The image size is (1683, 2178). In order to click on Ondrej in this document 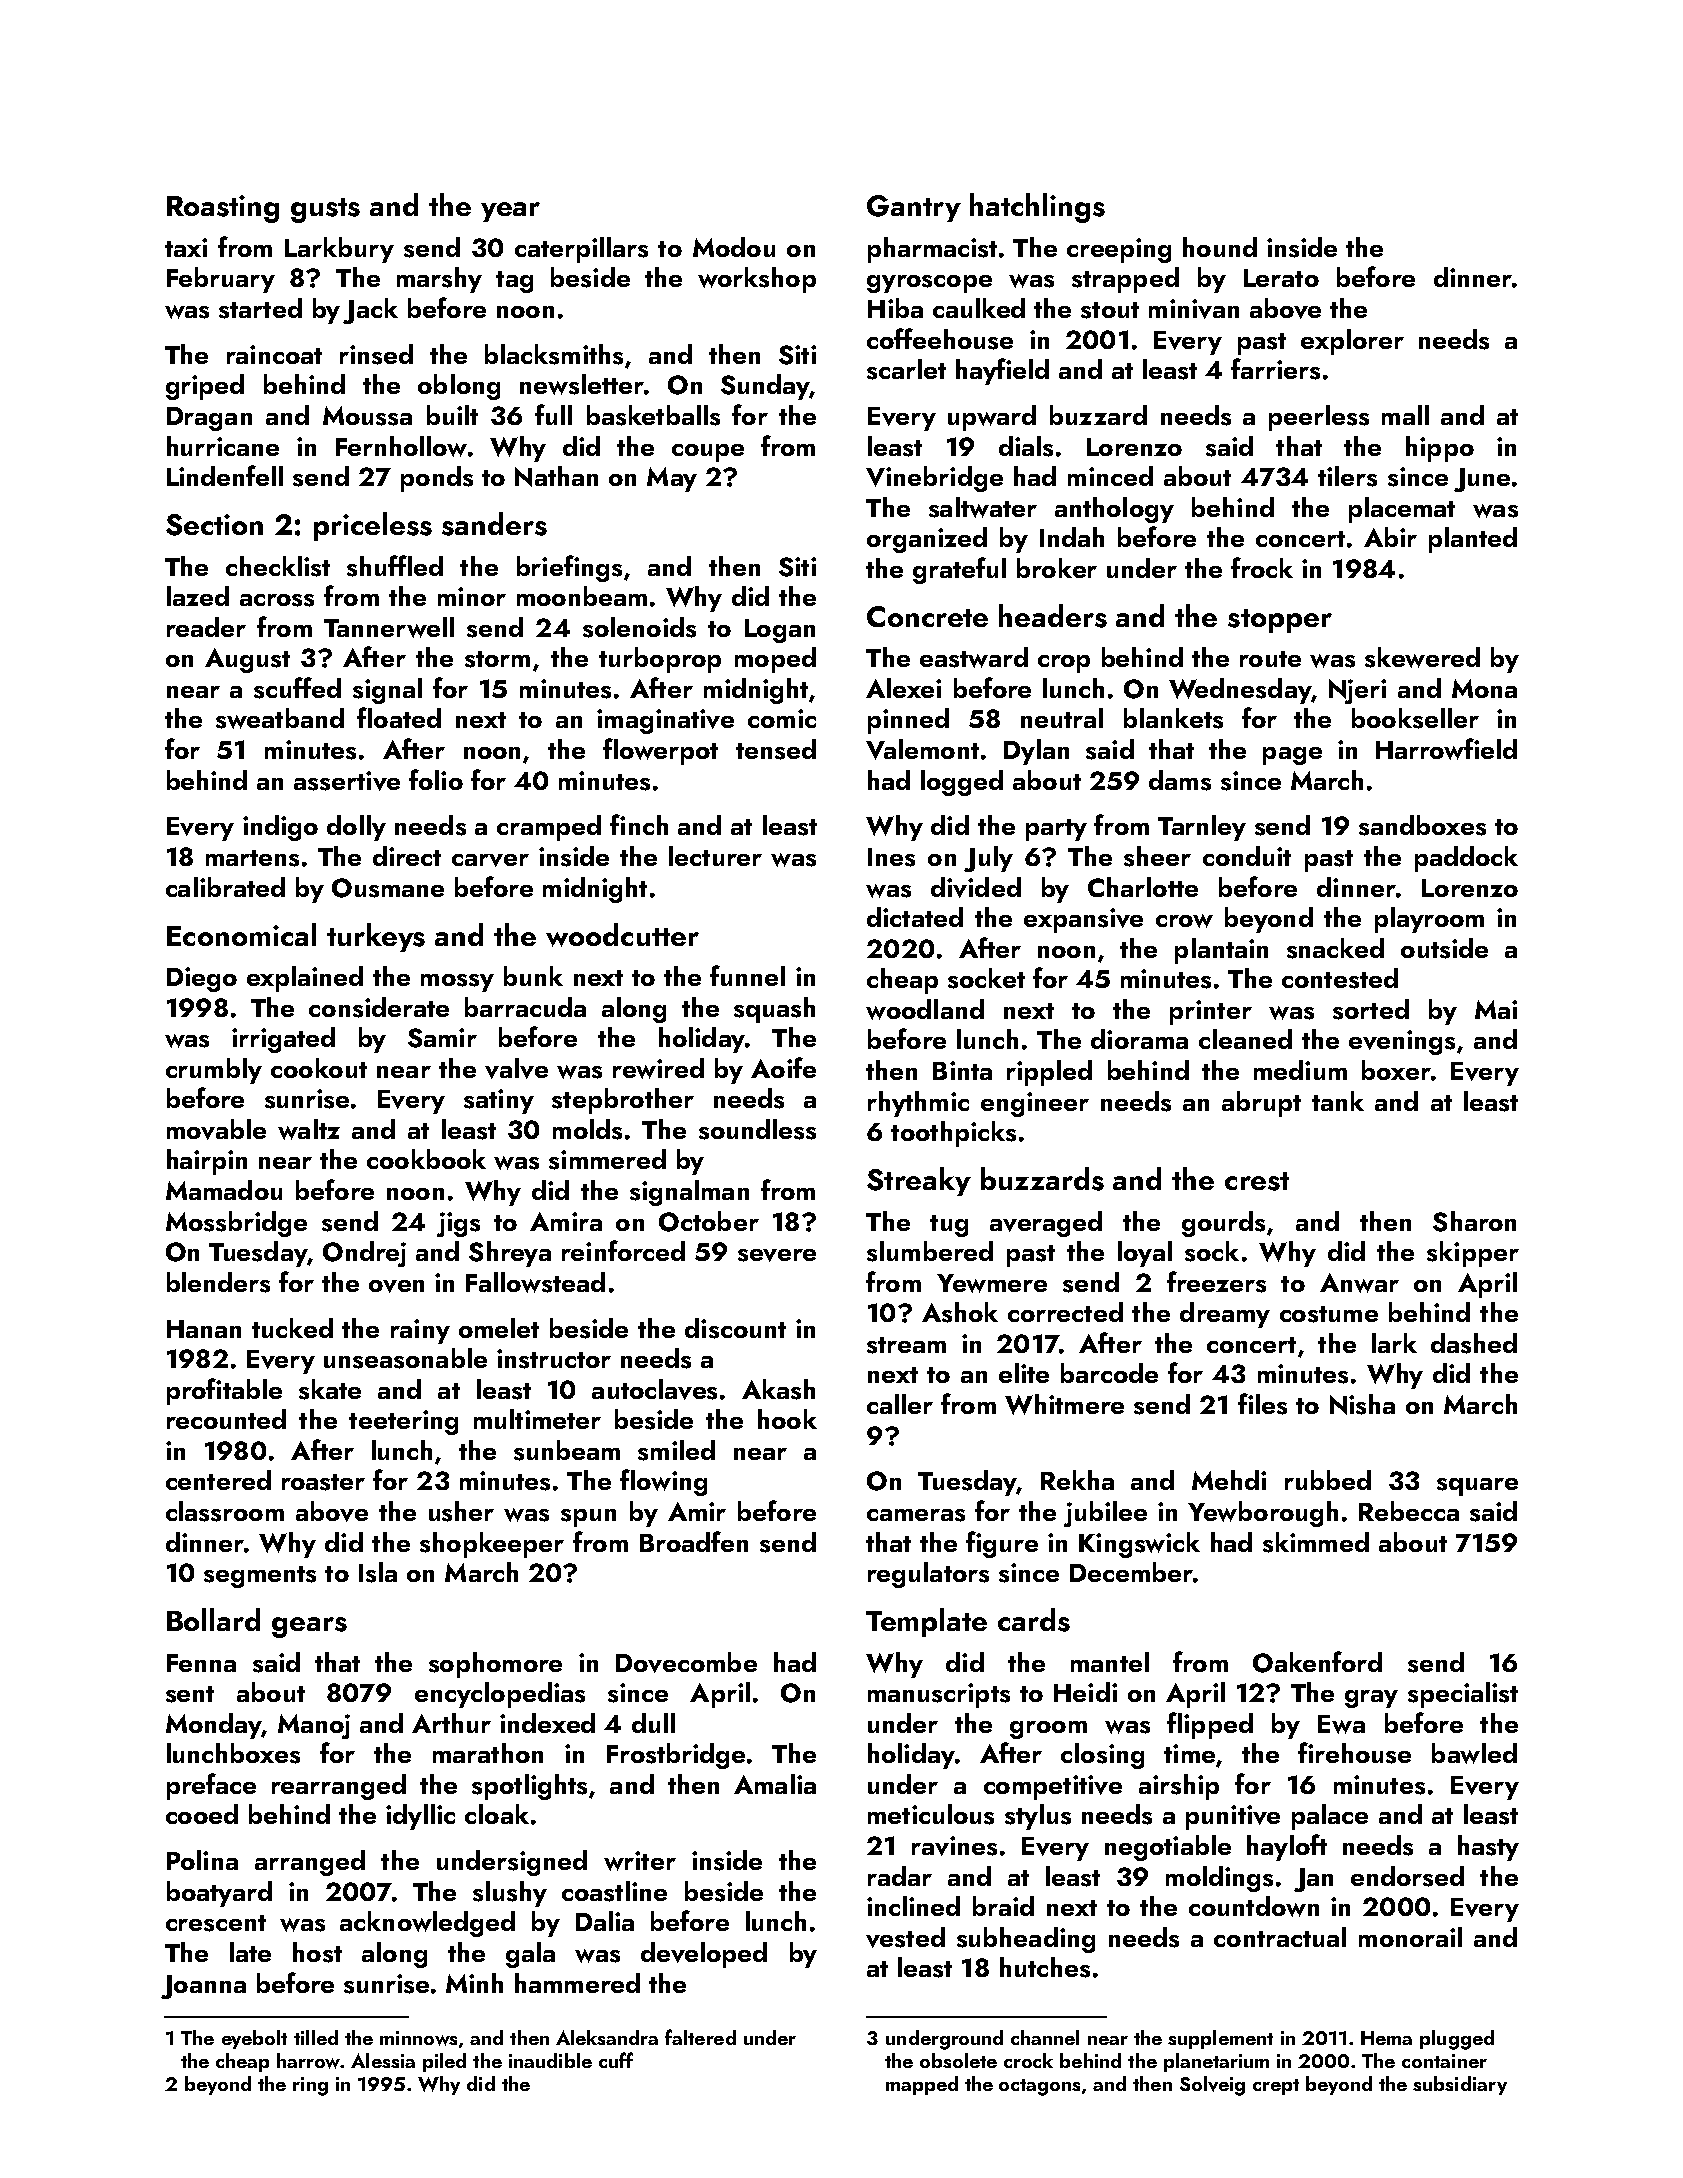, I will do `click(364, 1254)`.
